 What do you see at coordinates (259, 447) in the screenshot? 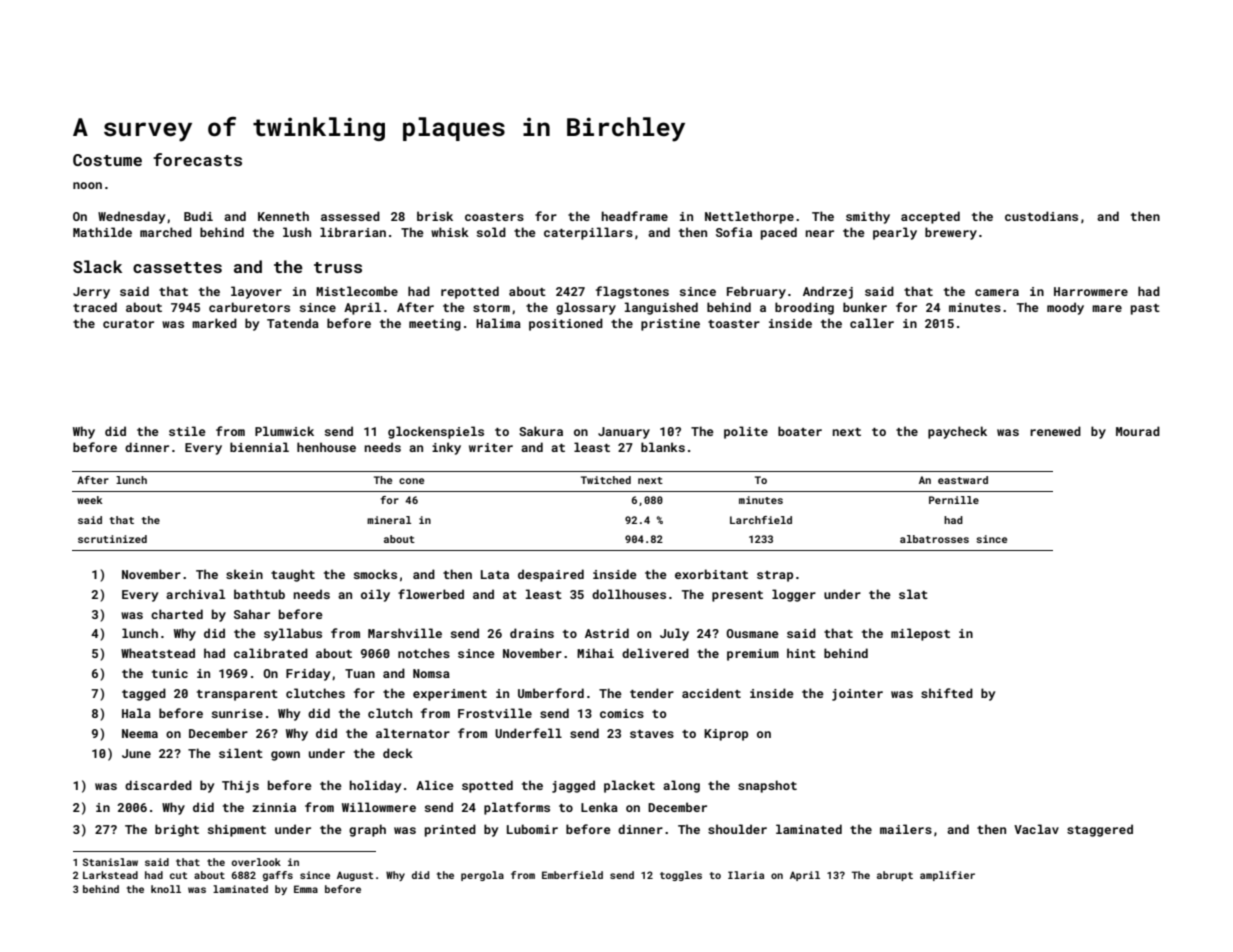
I see `biennial` at bounding box center [259, 447].
